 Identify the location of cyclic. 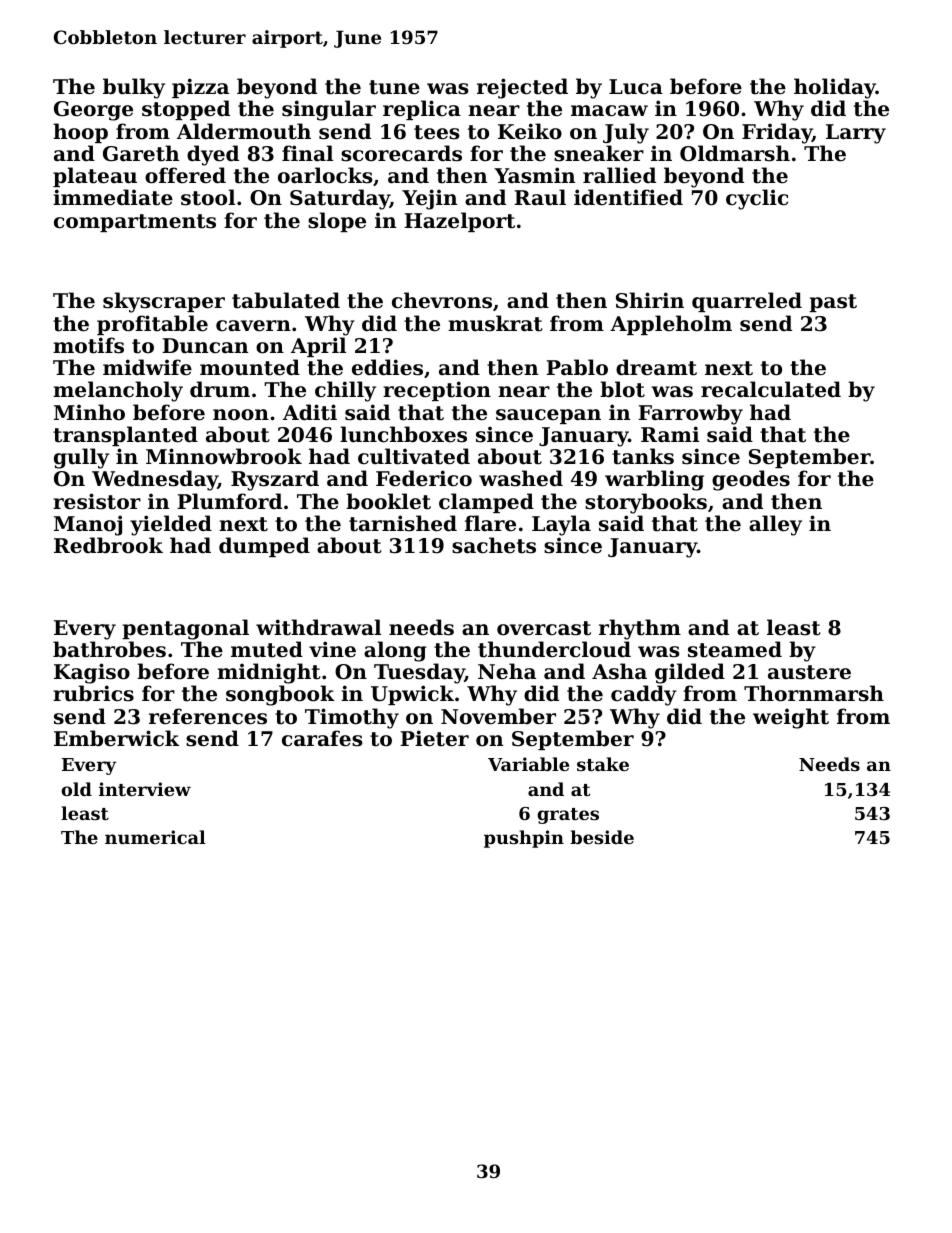
(757, 199).
